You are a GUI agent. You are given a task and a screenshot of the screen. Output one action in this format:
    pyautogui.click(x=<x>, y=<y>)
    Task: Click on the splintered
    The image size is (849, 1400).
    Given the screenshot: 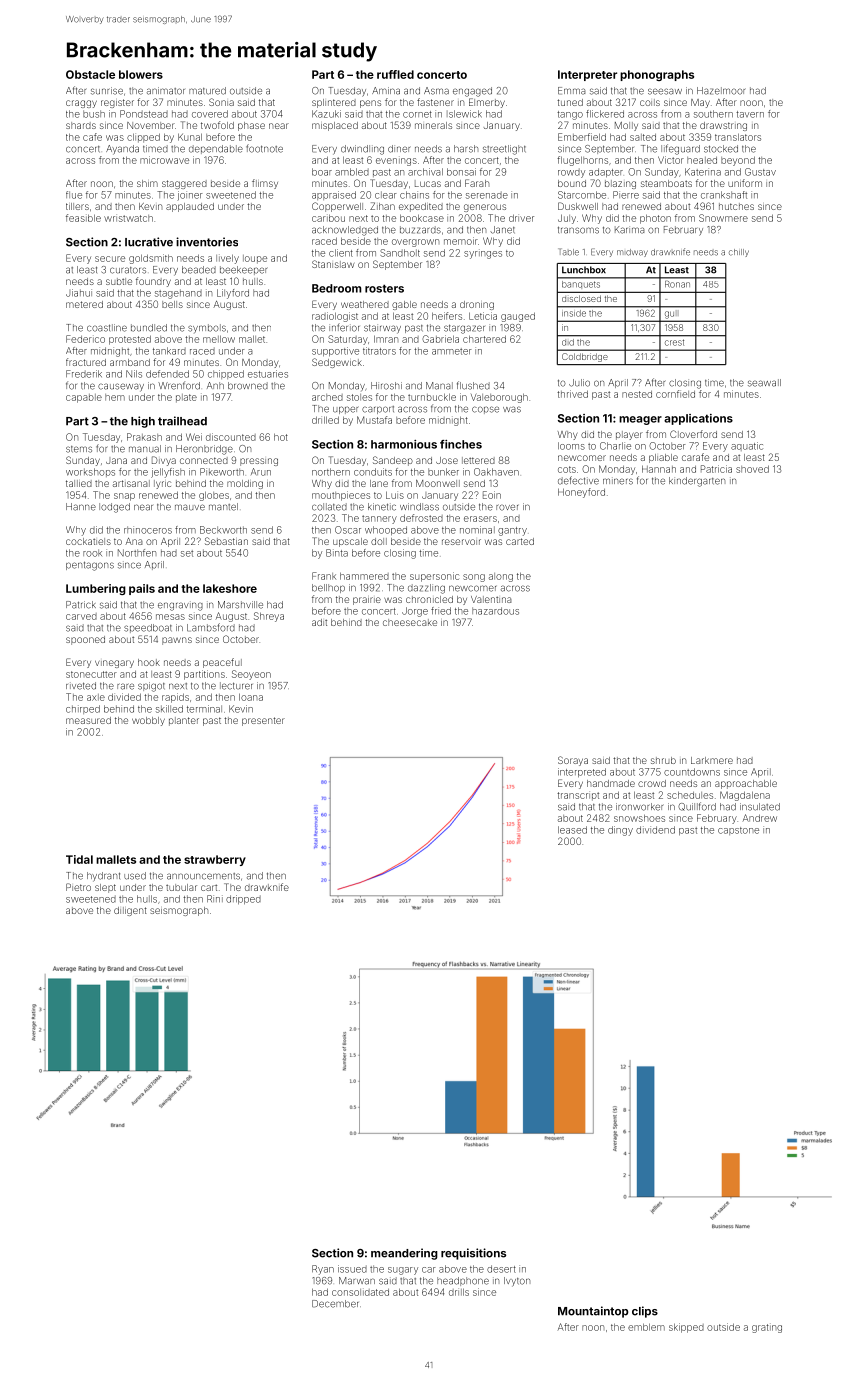 What is the action you would take?
    pyautogui.click(x=334, y=103)
